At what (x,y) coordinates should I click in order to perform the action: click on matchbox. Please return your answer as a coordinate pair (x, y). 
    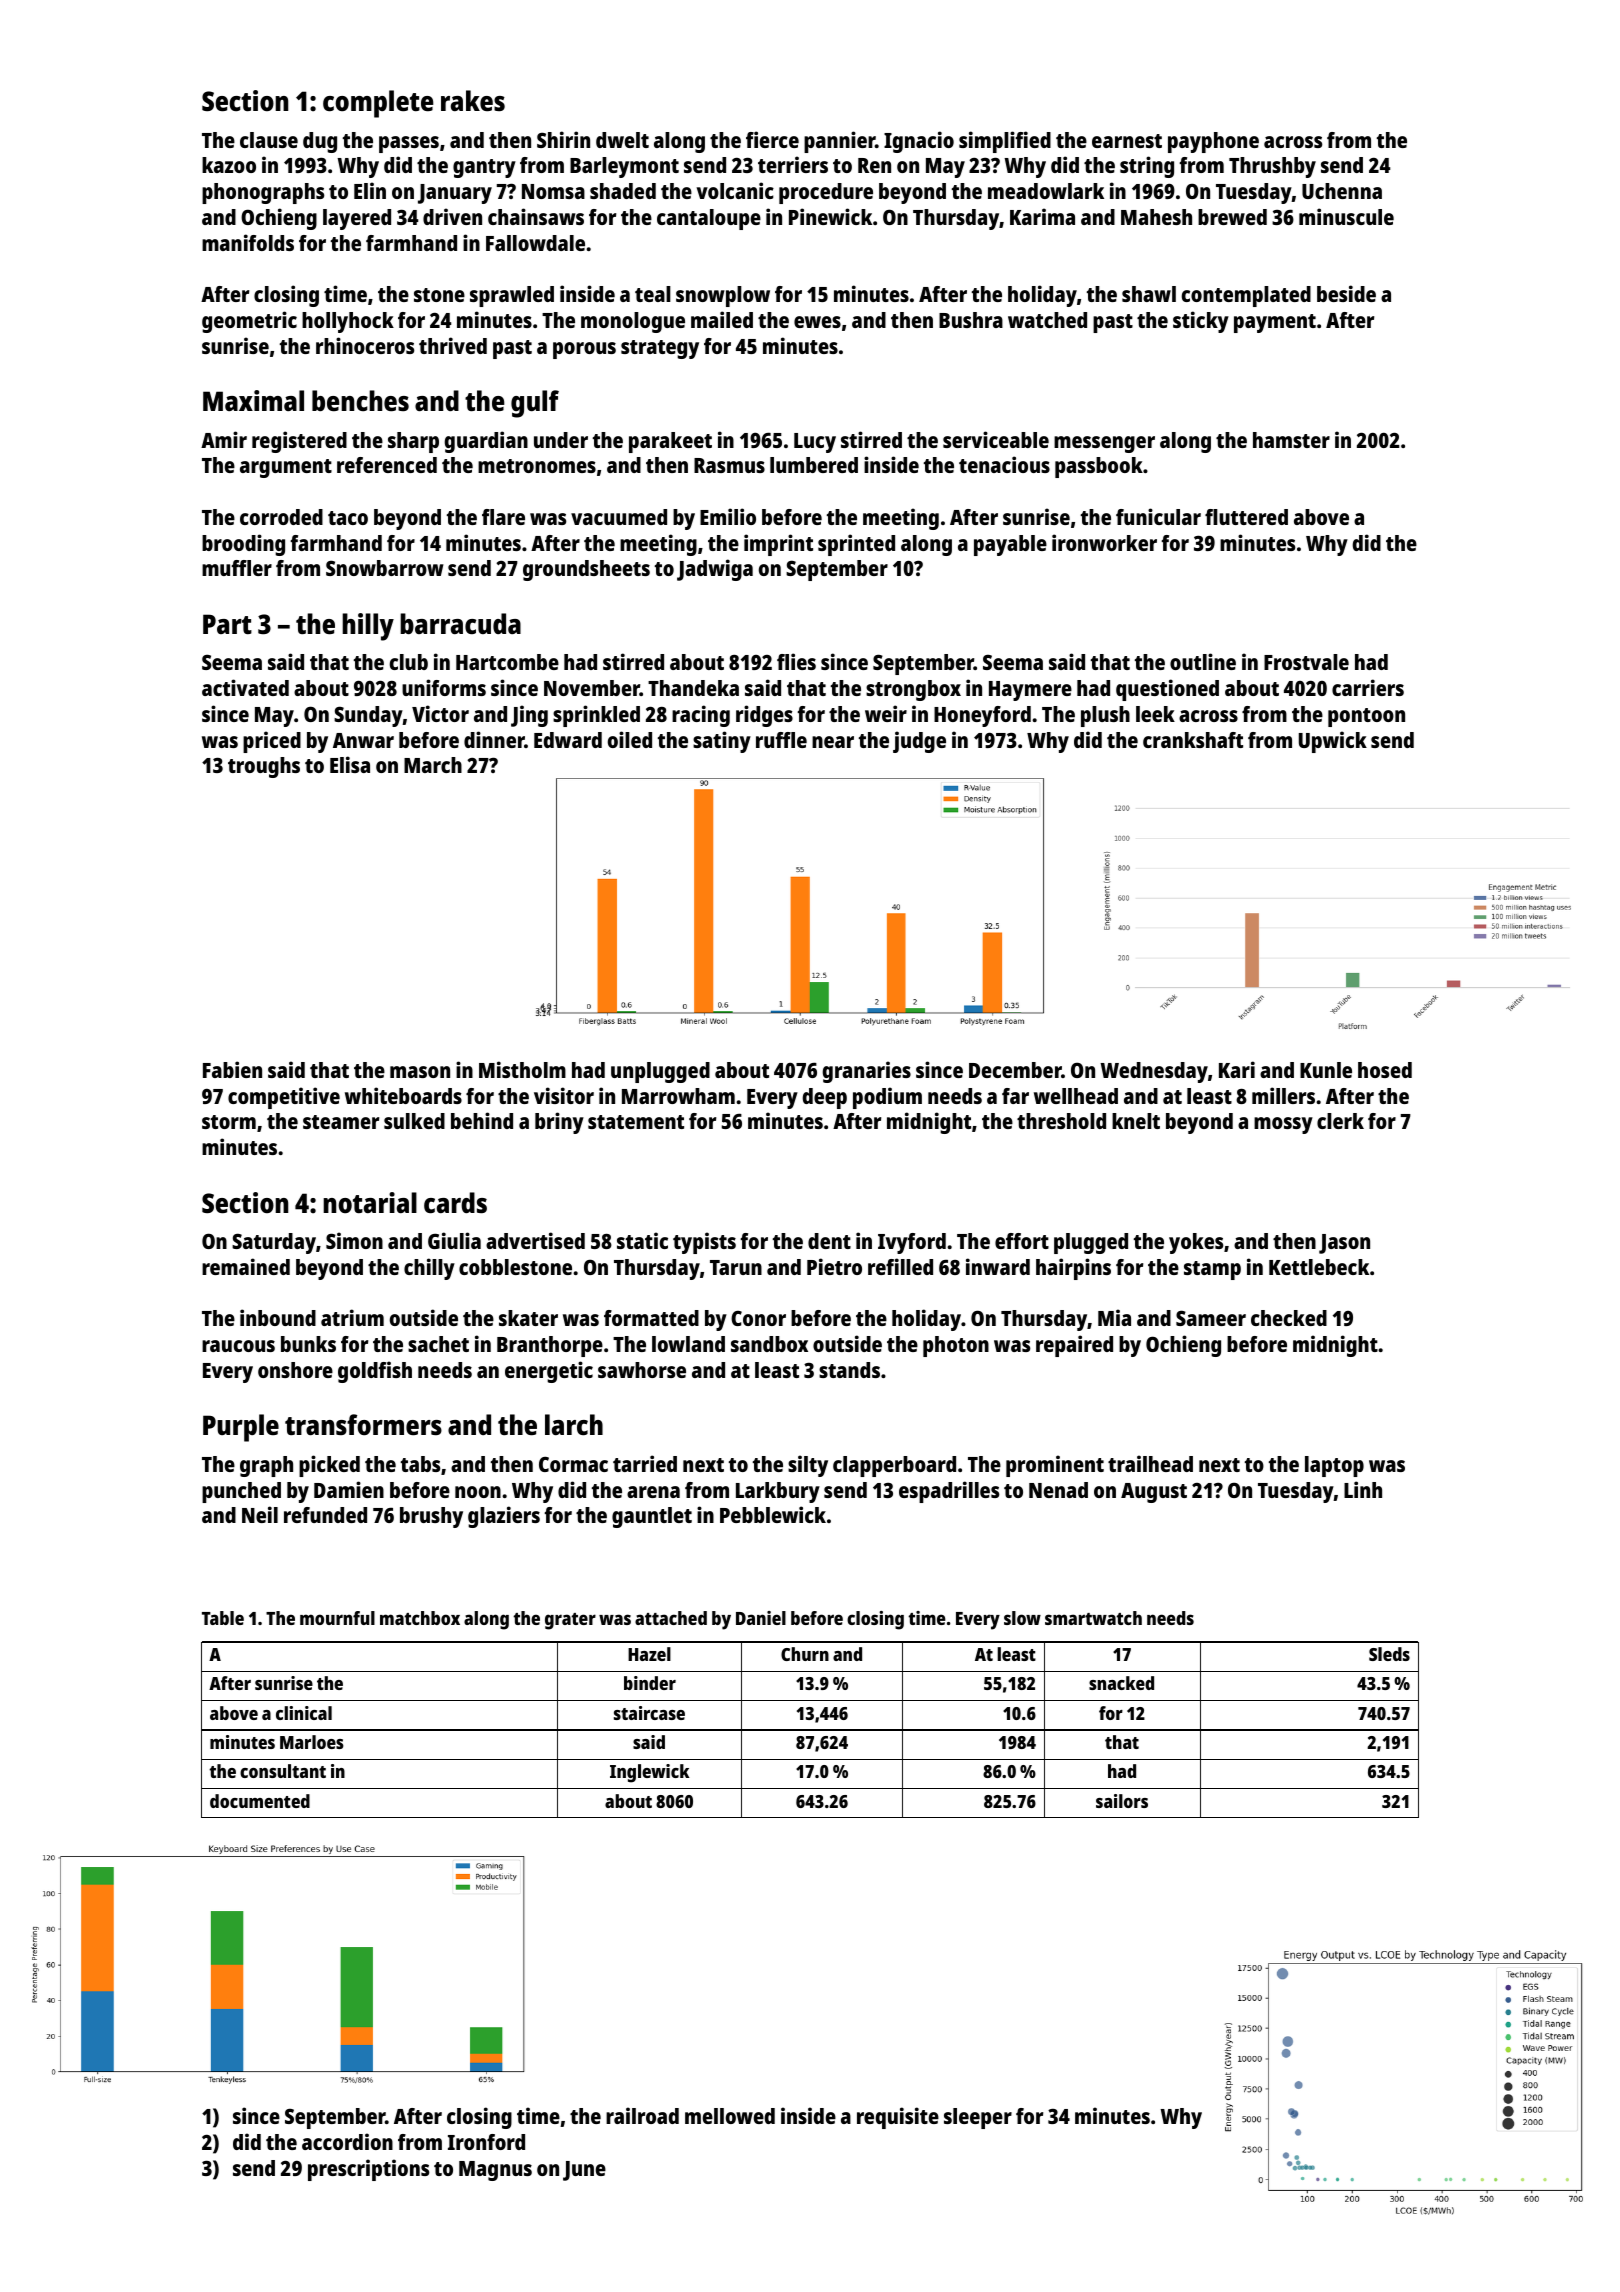
    Looking at the image, I should click on (420, 1618).
